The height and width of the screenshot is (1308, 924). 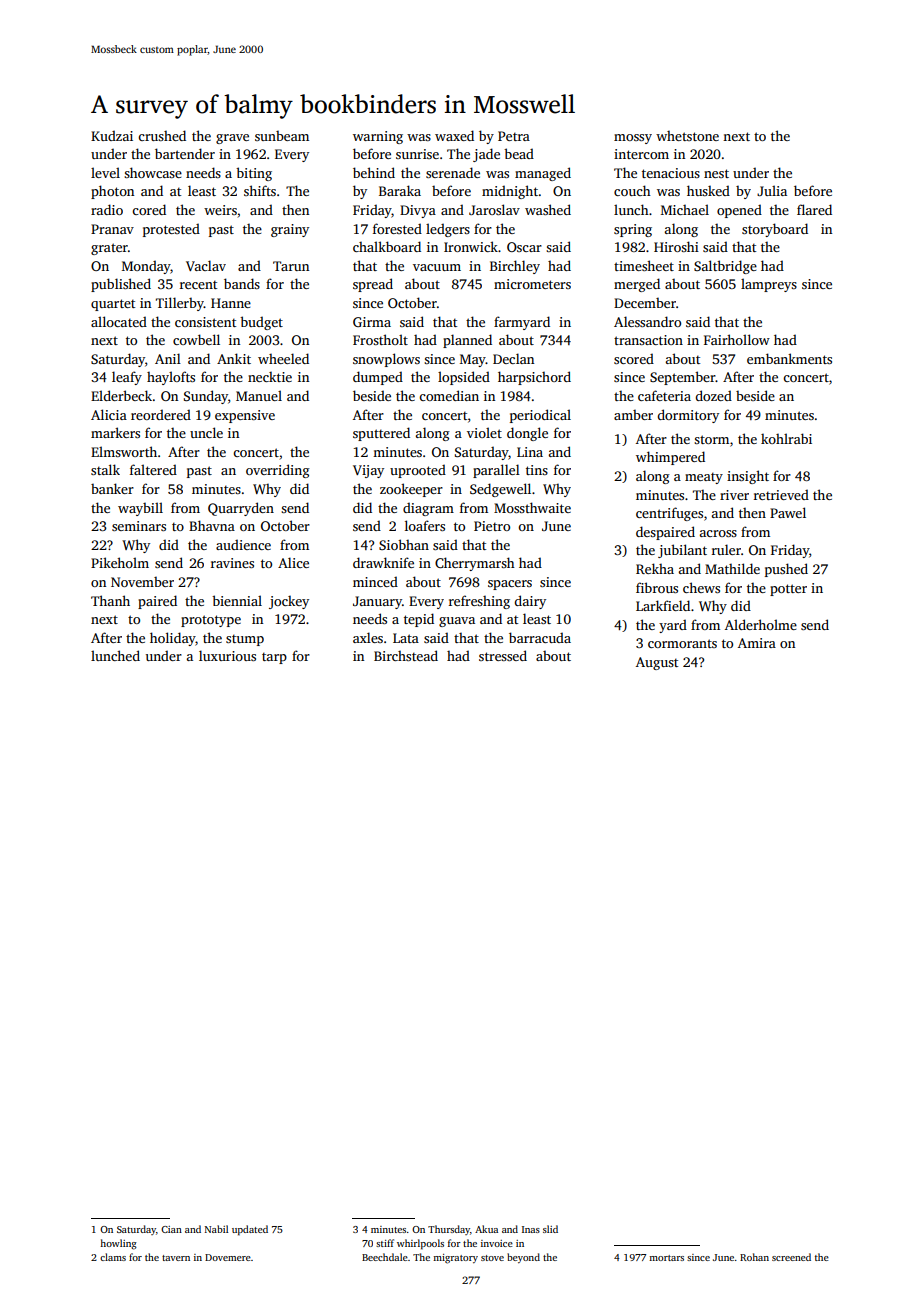 What do you see at coordinates (455, 1259) in the screenshot?
I see `migratory` at bounding box center [455, 1259].
